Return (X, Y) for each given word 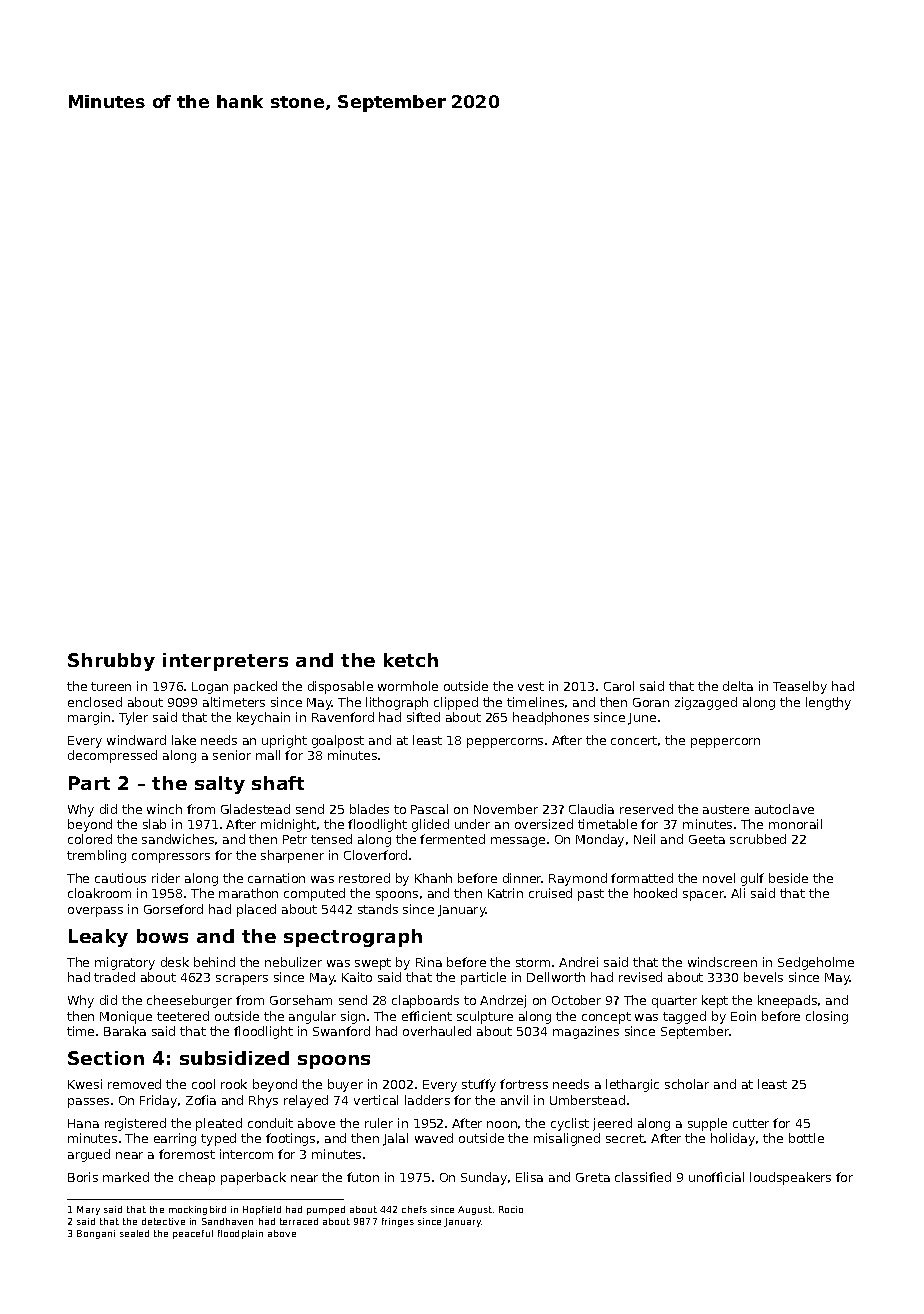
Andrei (578, 962)
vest (531, 686)
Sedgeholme (816, 963)
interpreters (225, 662)
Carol (619, 686)
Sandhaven (227, 1221)
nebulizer (293, 962)
